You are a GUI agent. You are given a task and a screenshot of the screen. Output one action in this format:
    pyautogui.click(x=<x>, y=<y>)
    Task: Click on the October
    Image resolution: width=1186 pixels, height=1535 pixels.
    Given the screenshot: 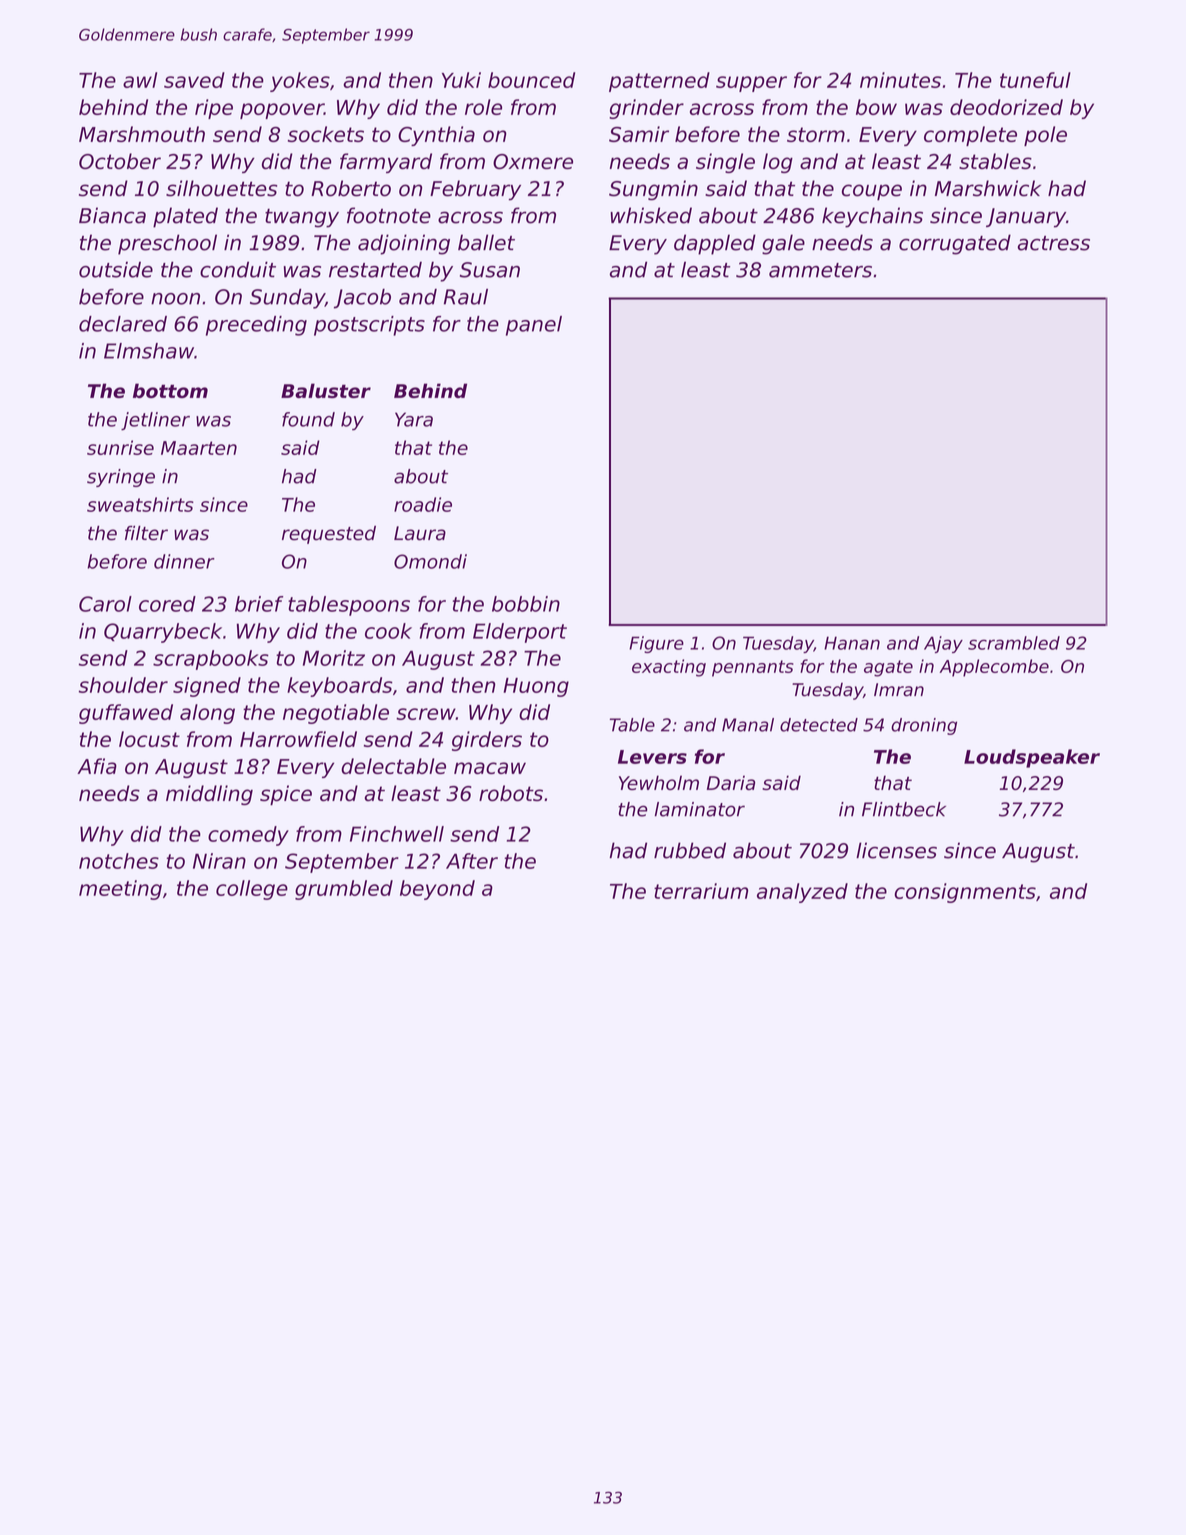 What is the action you would take?
    pyautogui.click(x=120, y=161)
